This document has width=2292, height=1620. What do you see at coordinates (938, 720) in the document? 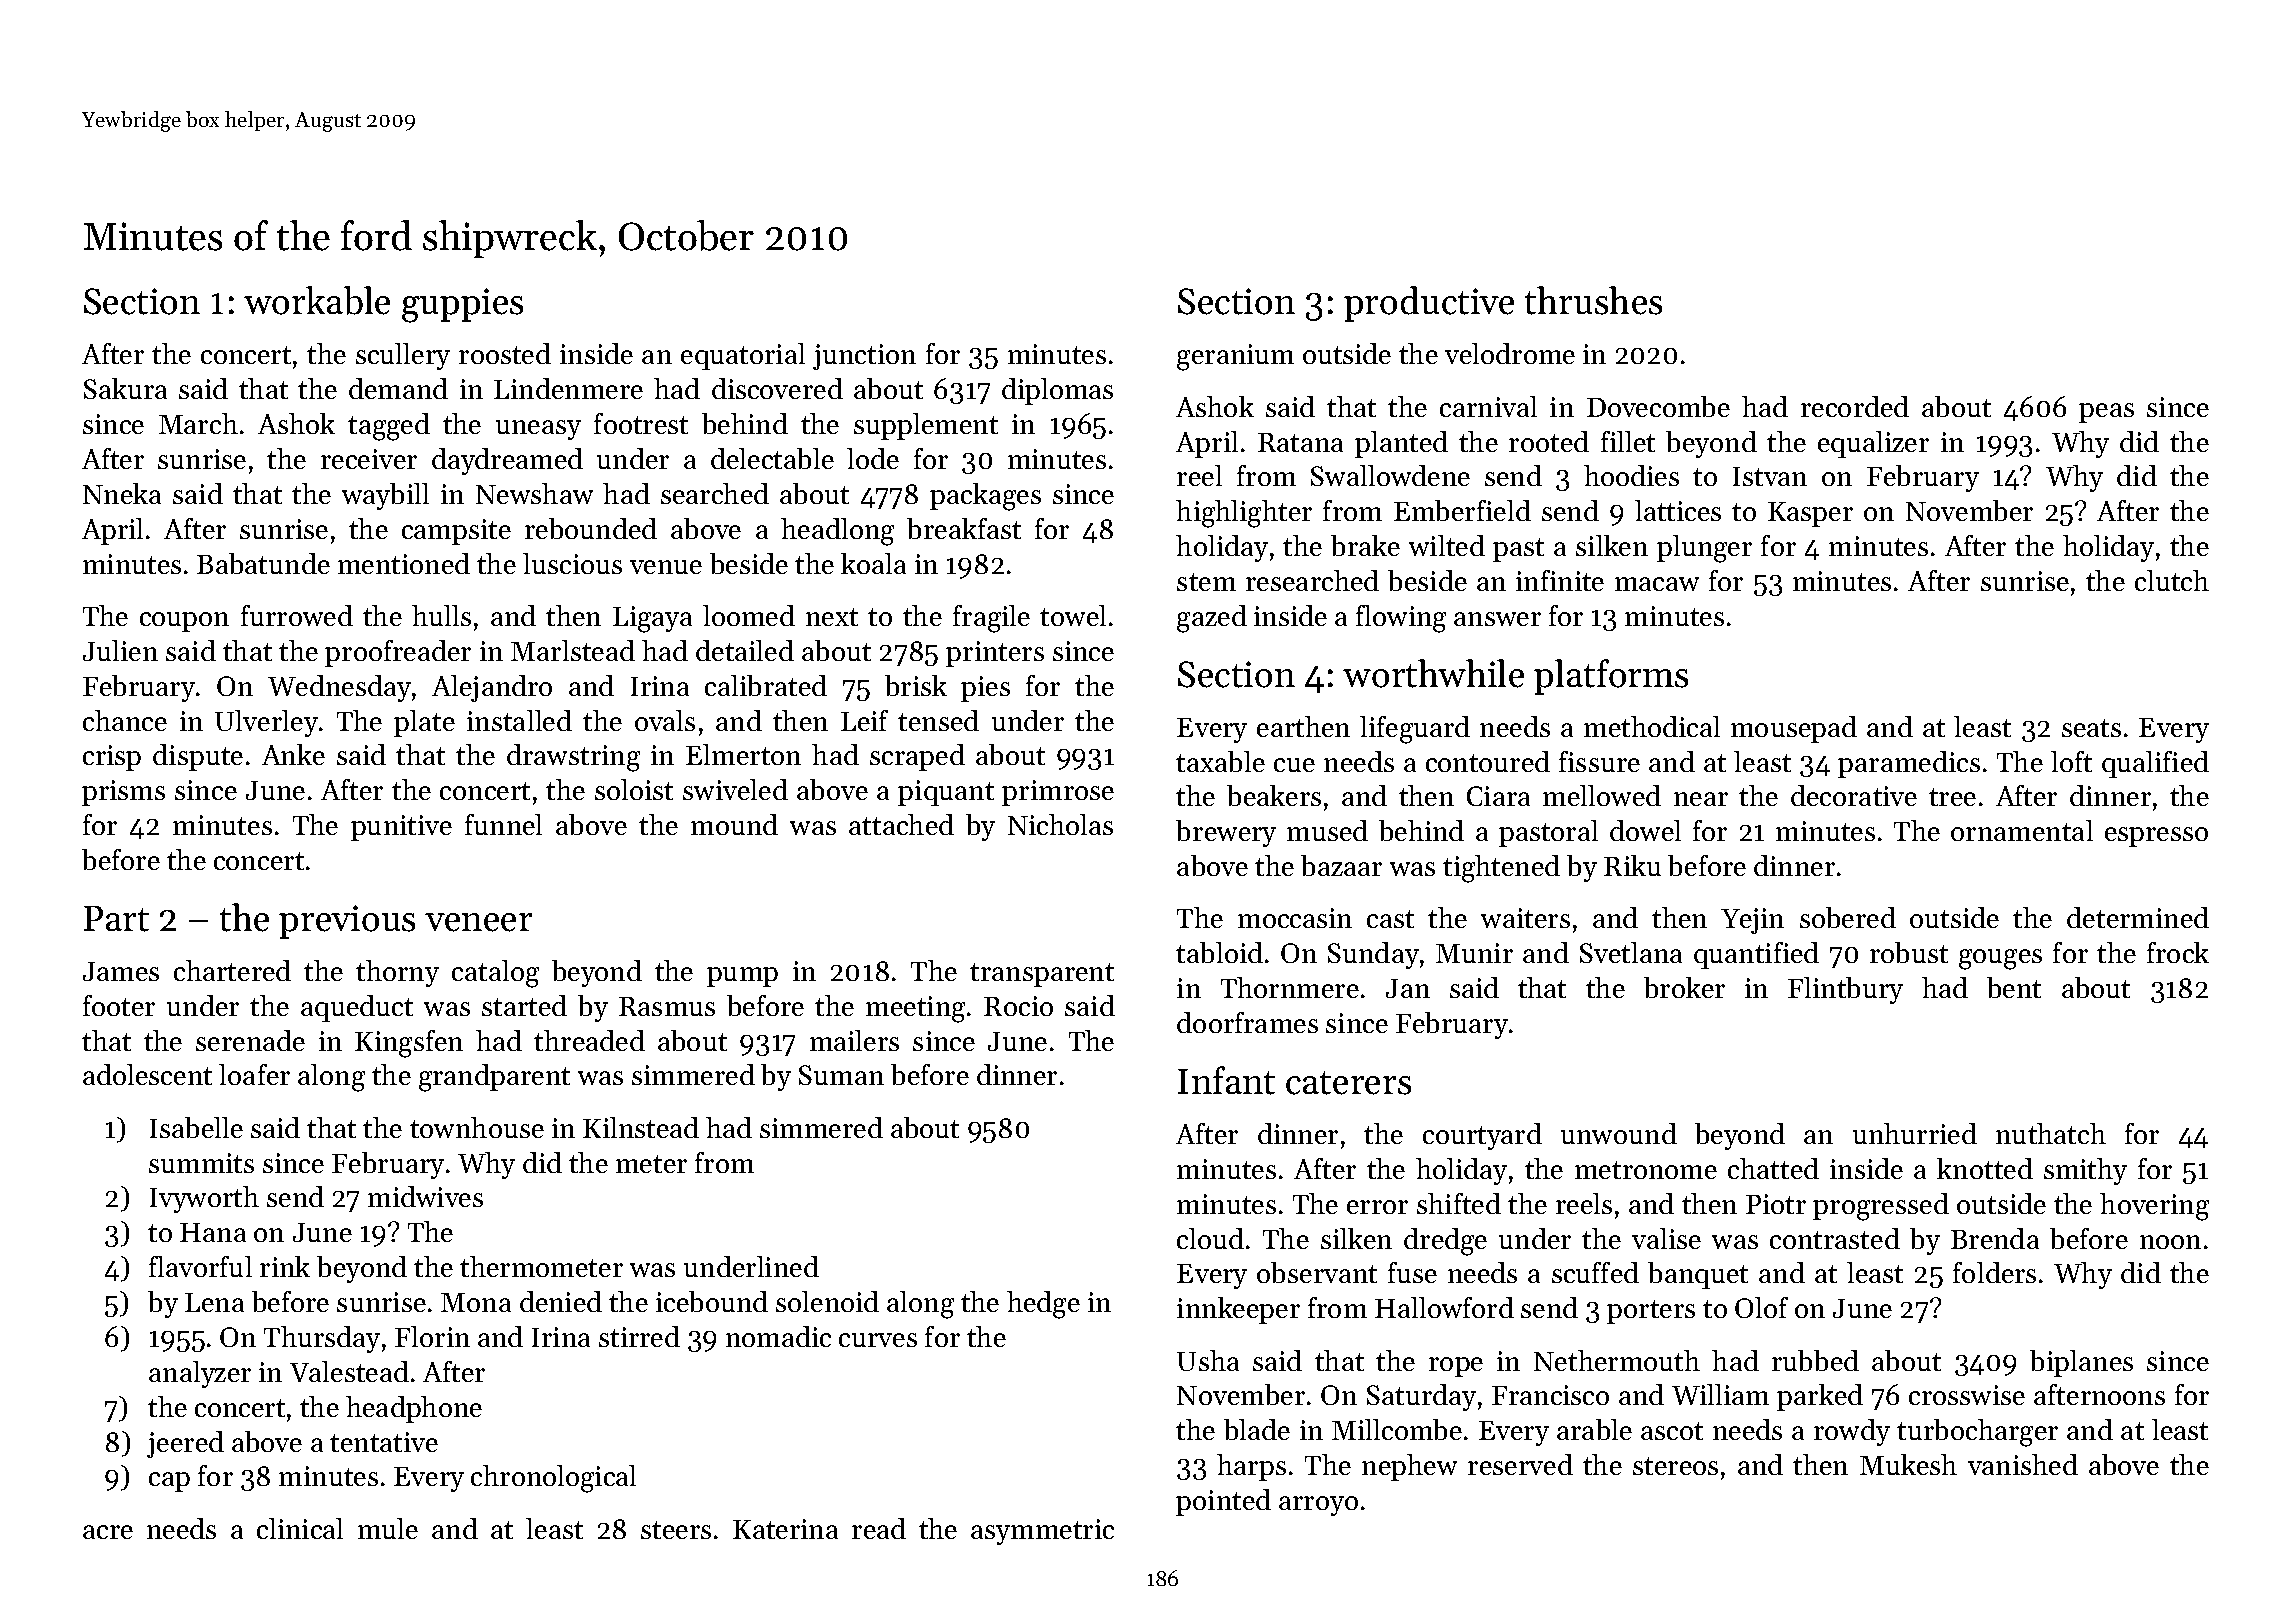
I see `tensed` at bounding box center [938, 720].
